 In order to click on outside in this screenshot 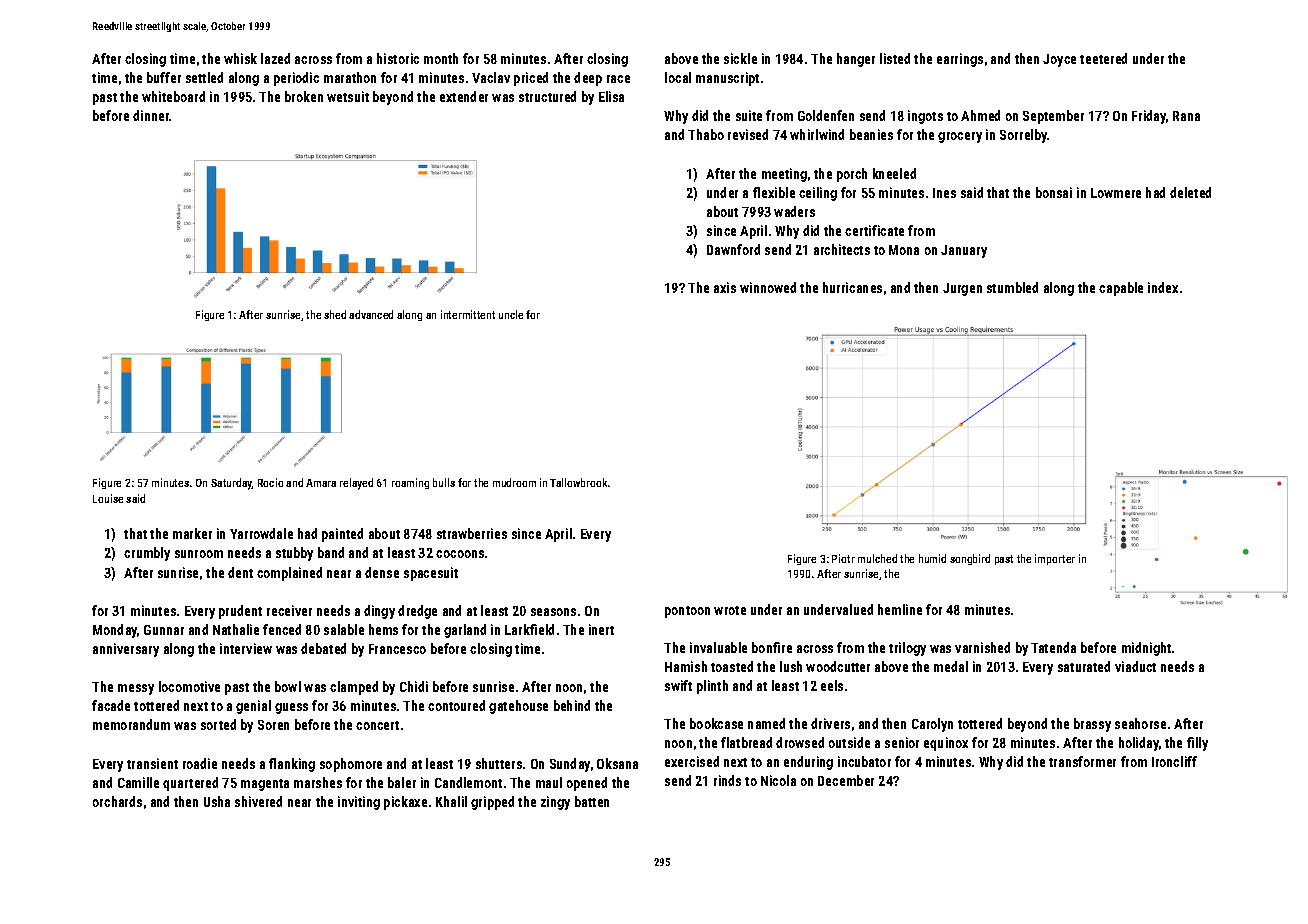, I will do `click(849, 742)`.
